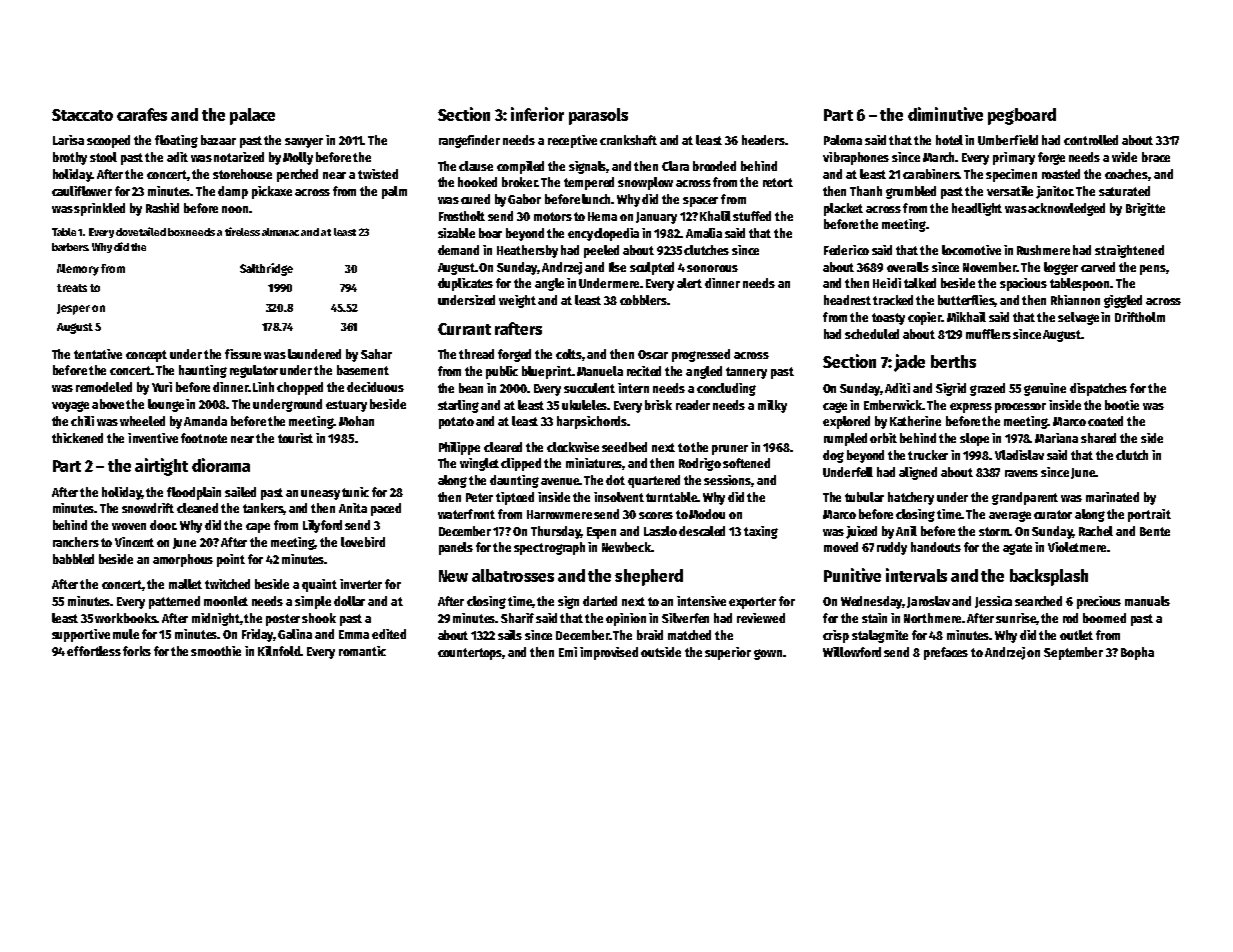 This screenshot has height=952, width=1233. Describe the element at coordinates (726, 389) in the screenshot. I see `concluding` at that location.
